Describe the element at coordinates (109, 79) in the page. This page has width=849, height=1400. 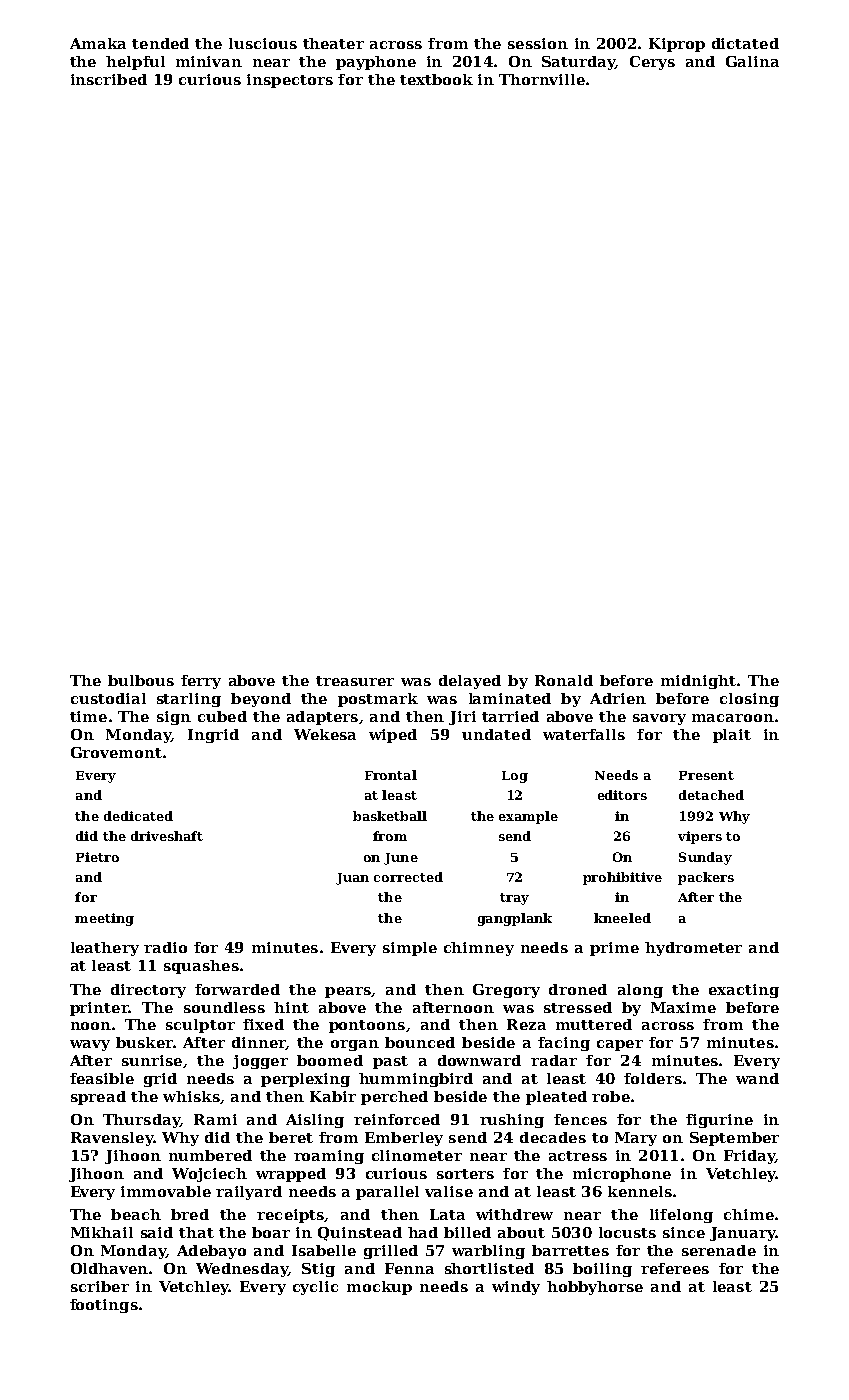
I see `inscribed` at that location.
